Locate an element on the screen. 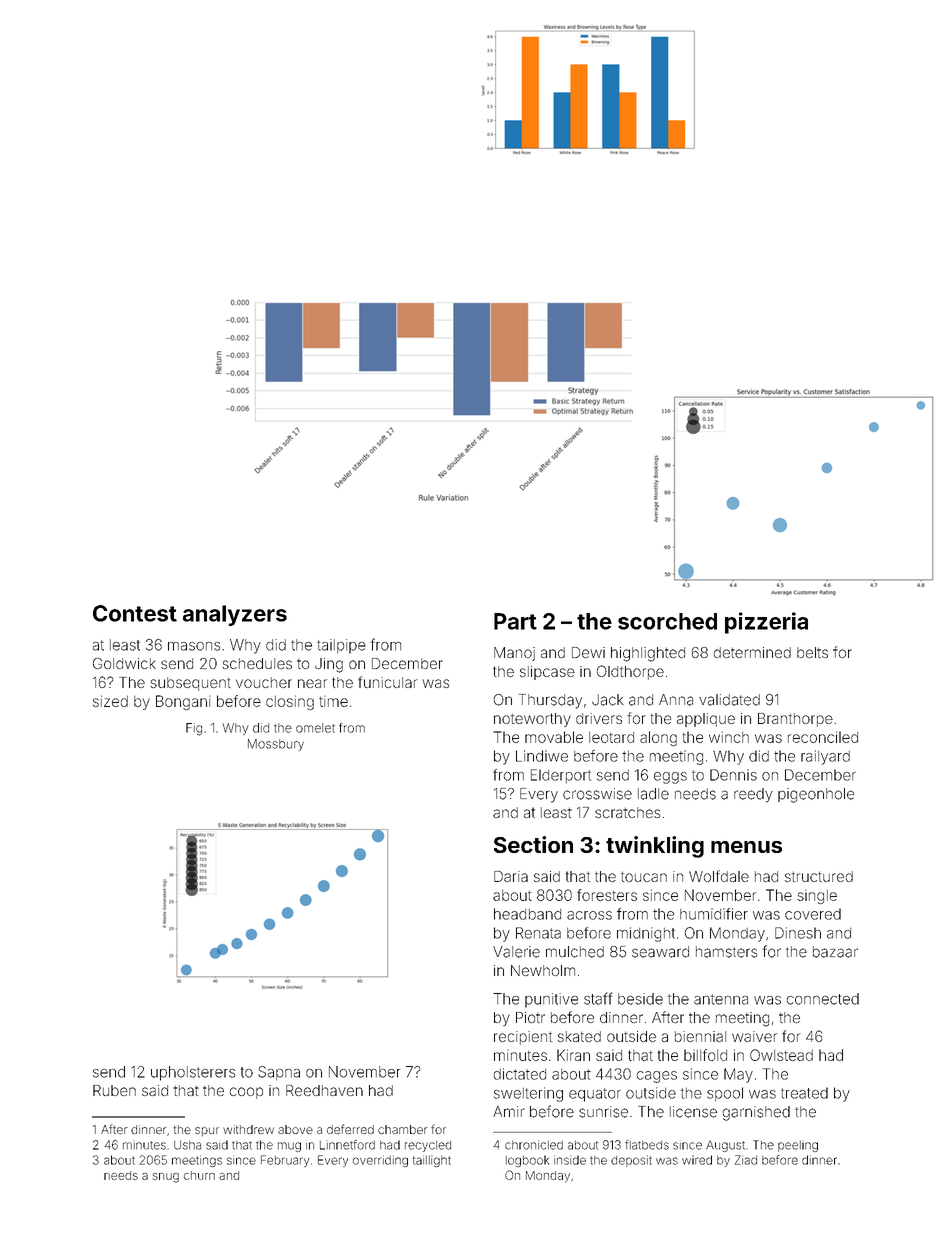  Part is located at coordinates (515, 621).
